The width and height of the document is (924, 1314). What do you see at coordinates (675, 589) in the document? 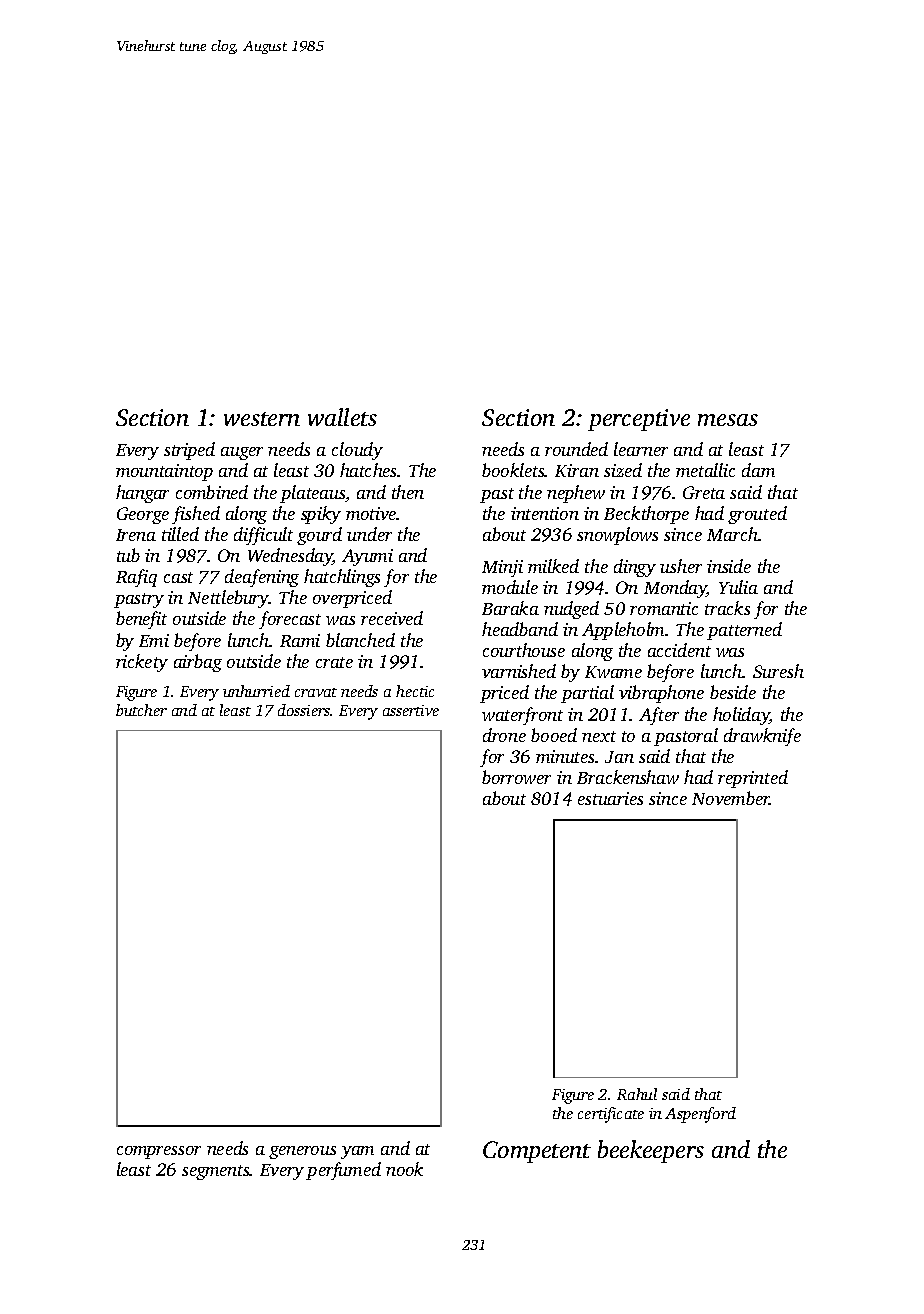
I see `Monday` at bounding box center [675, 589].
